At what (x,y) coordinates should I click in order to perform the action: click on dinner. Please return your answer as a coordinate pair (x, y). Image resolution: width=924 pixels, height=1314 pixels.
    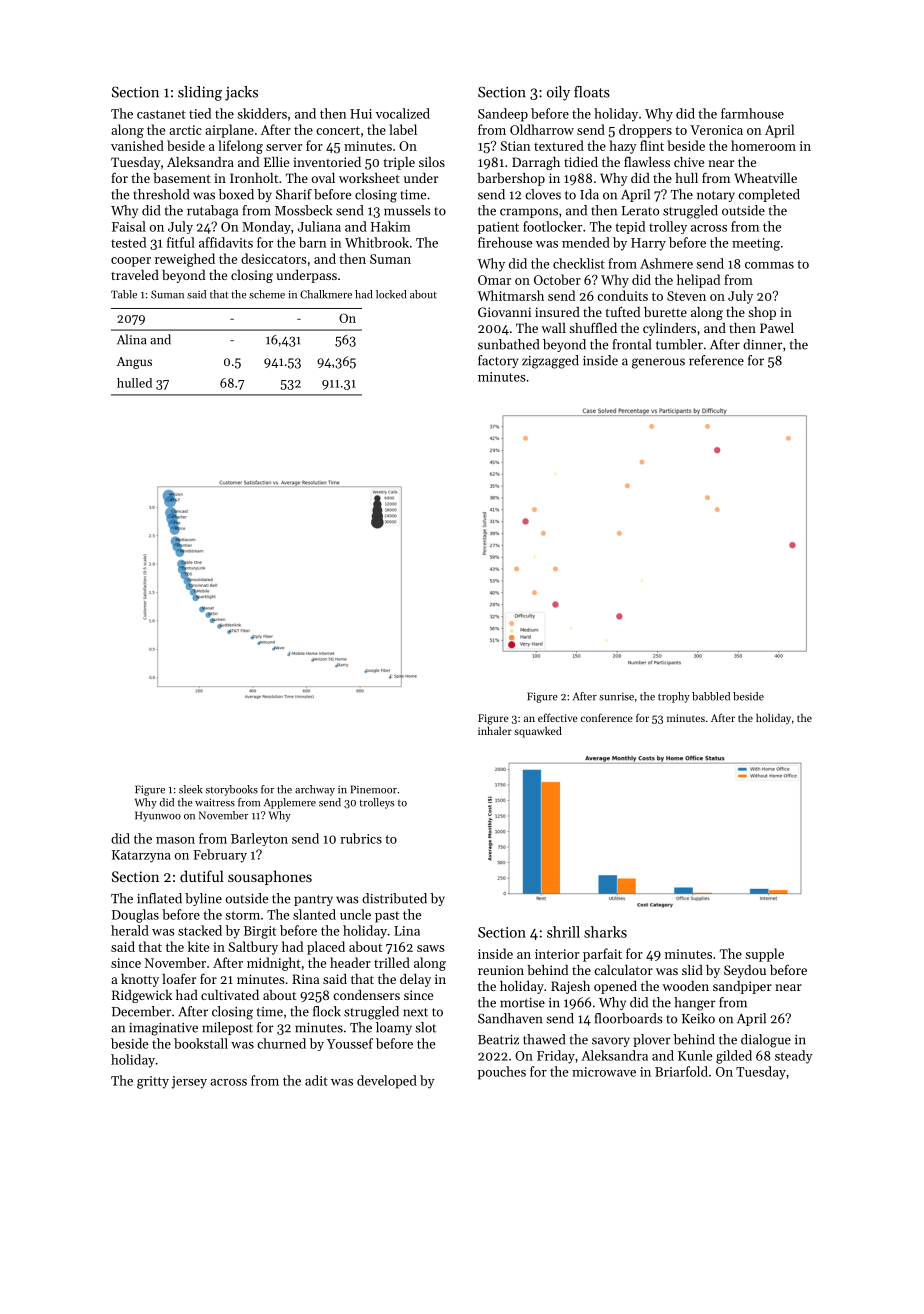
    Looking at the image, I should click on (763, 344).
